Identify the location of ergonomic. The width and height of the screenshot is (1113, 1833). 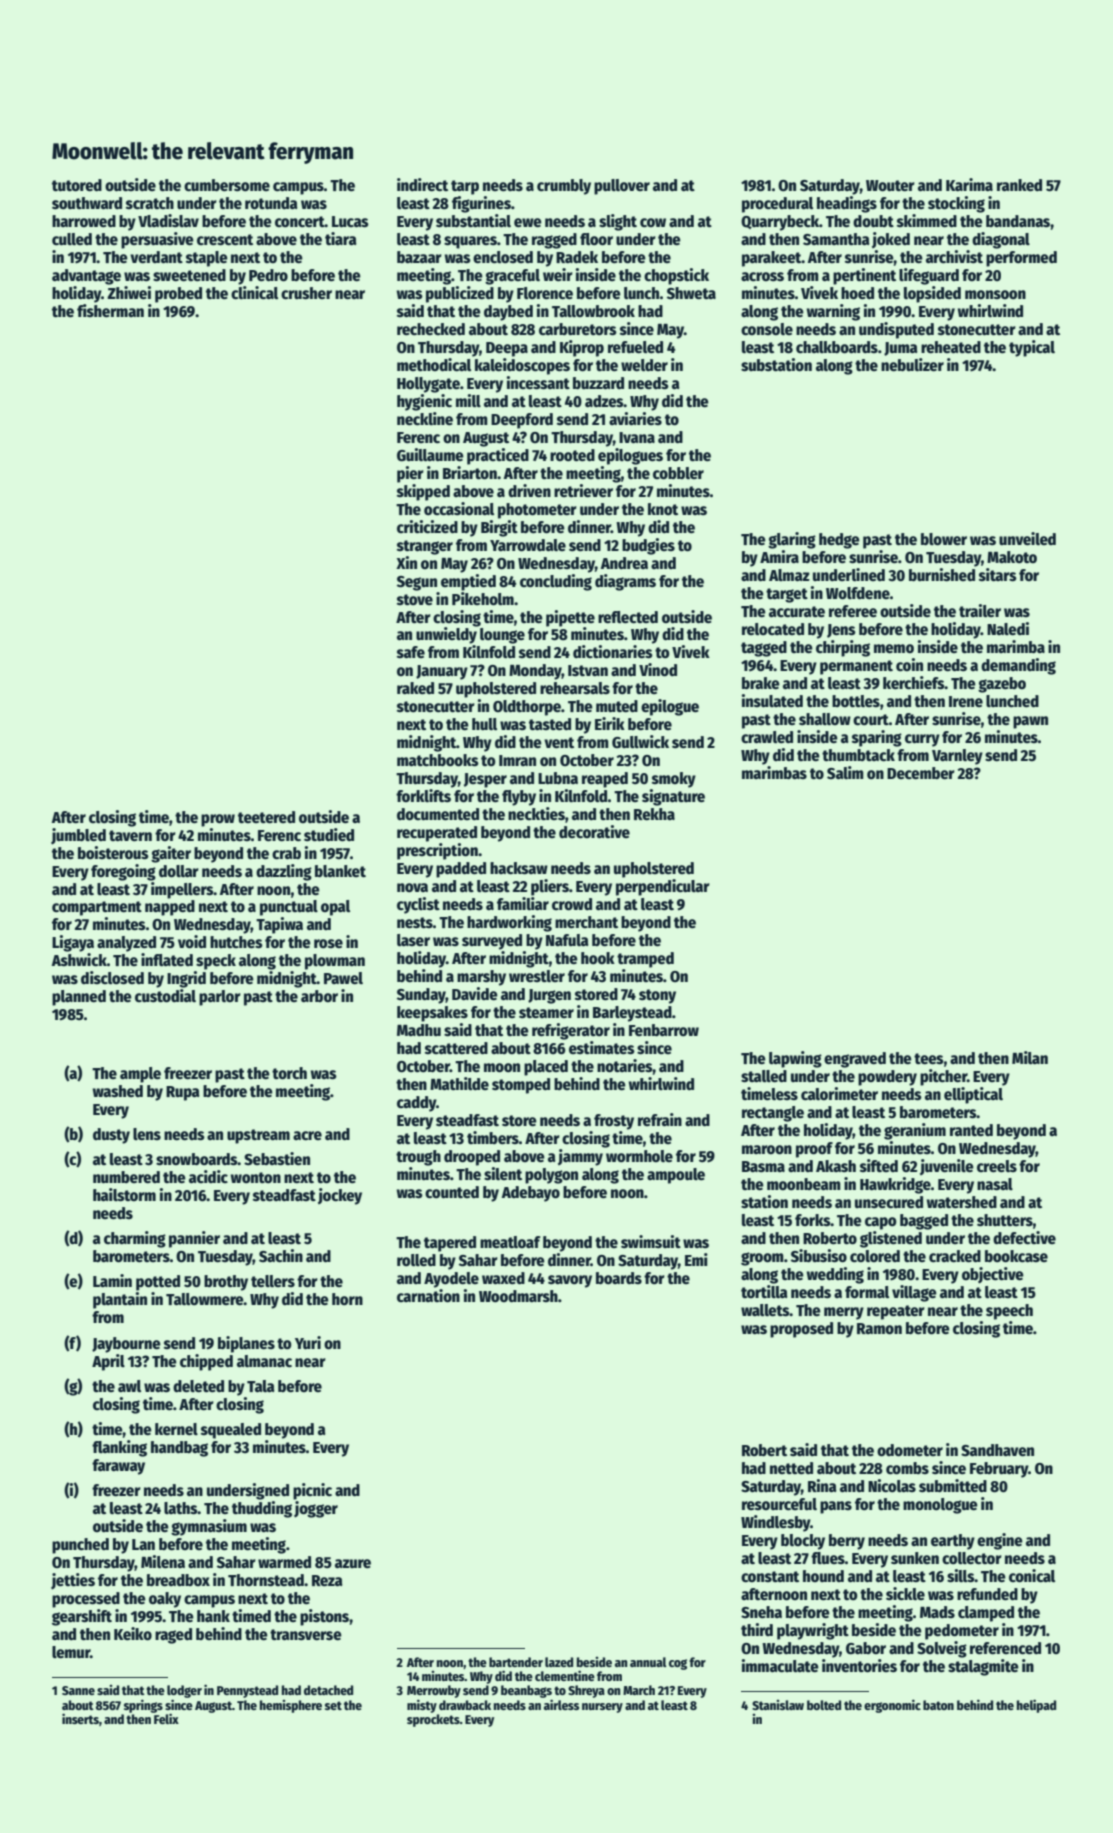
(892, 1706).
